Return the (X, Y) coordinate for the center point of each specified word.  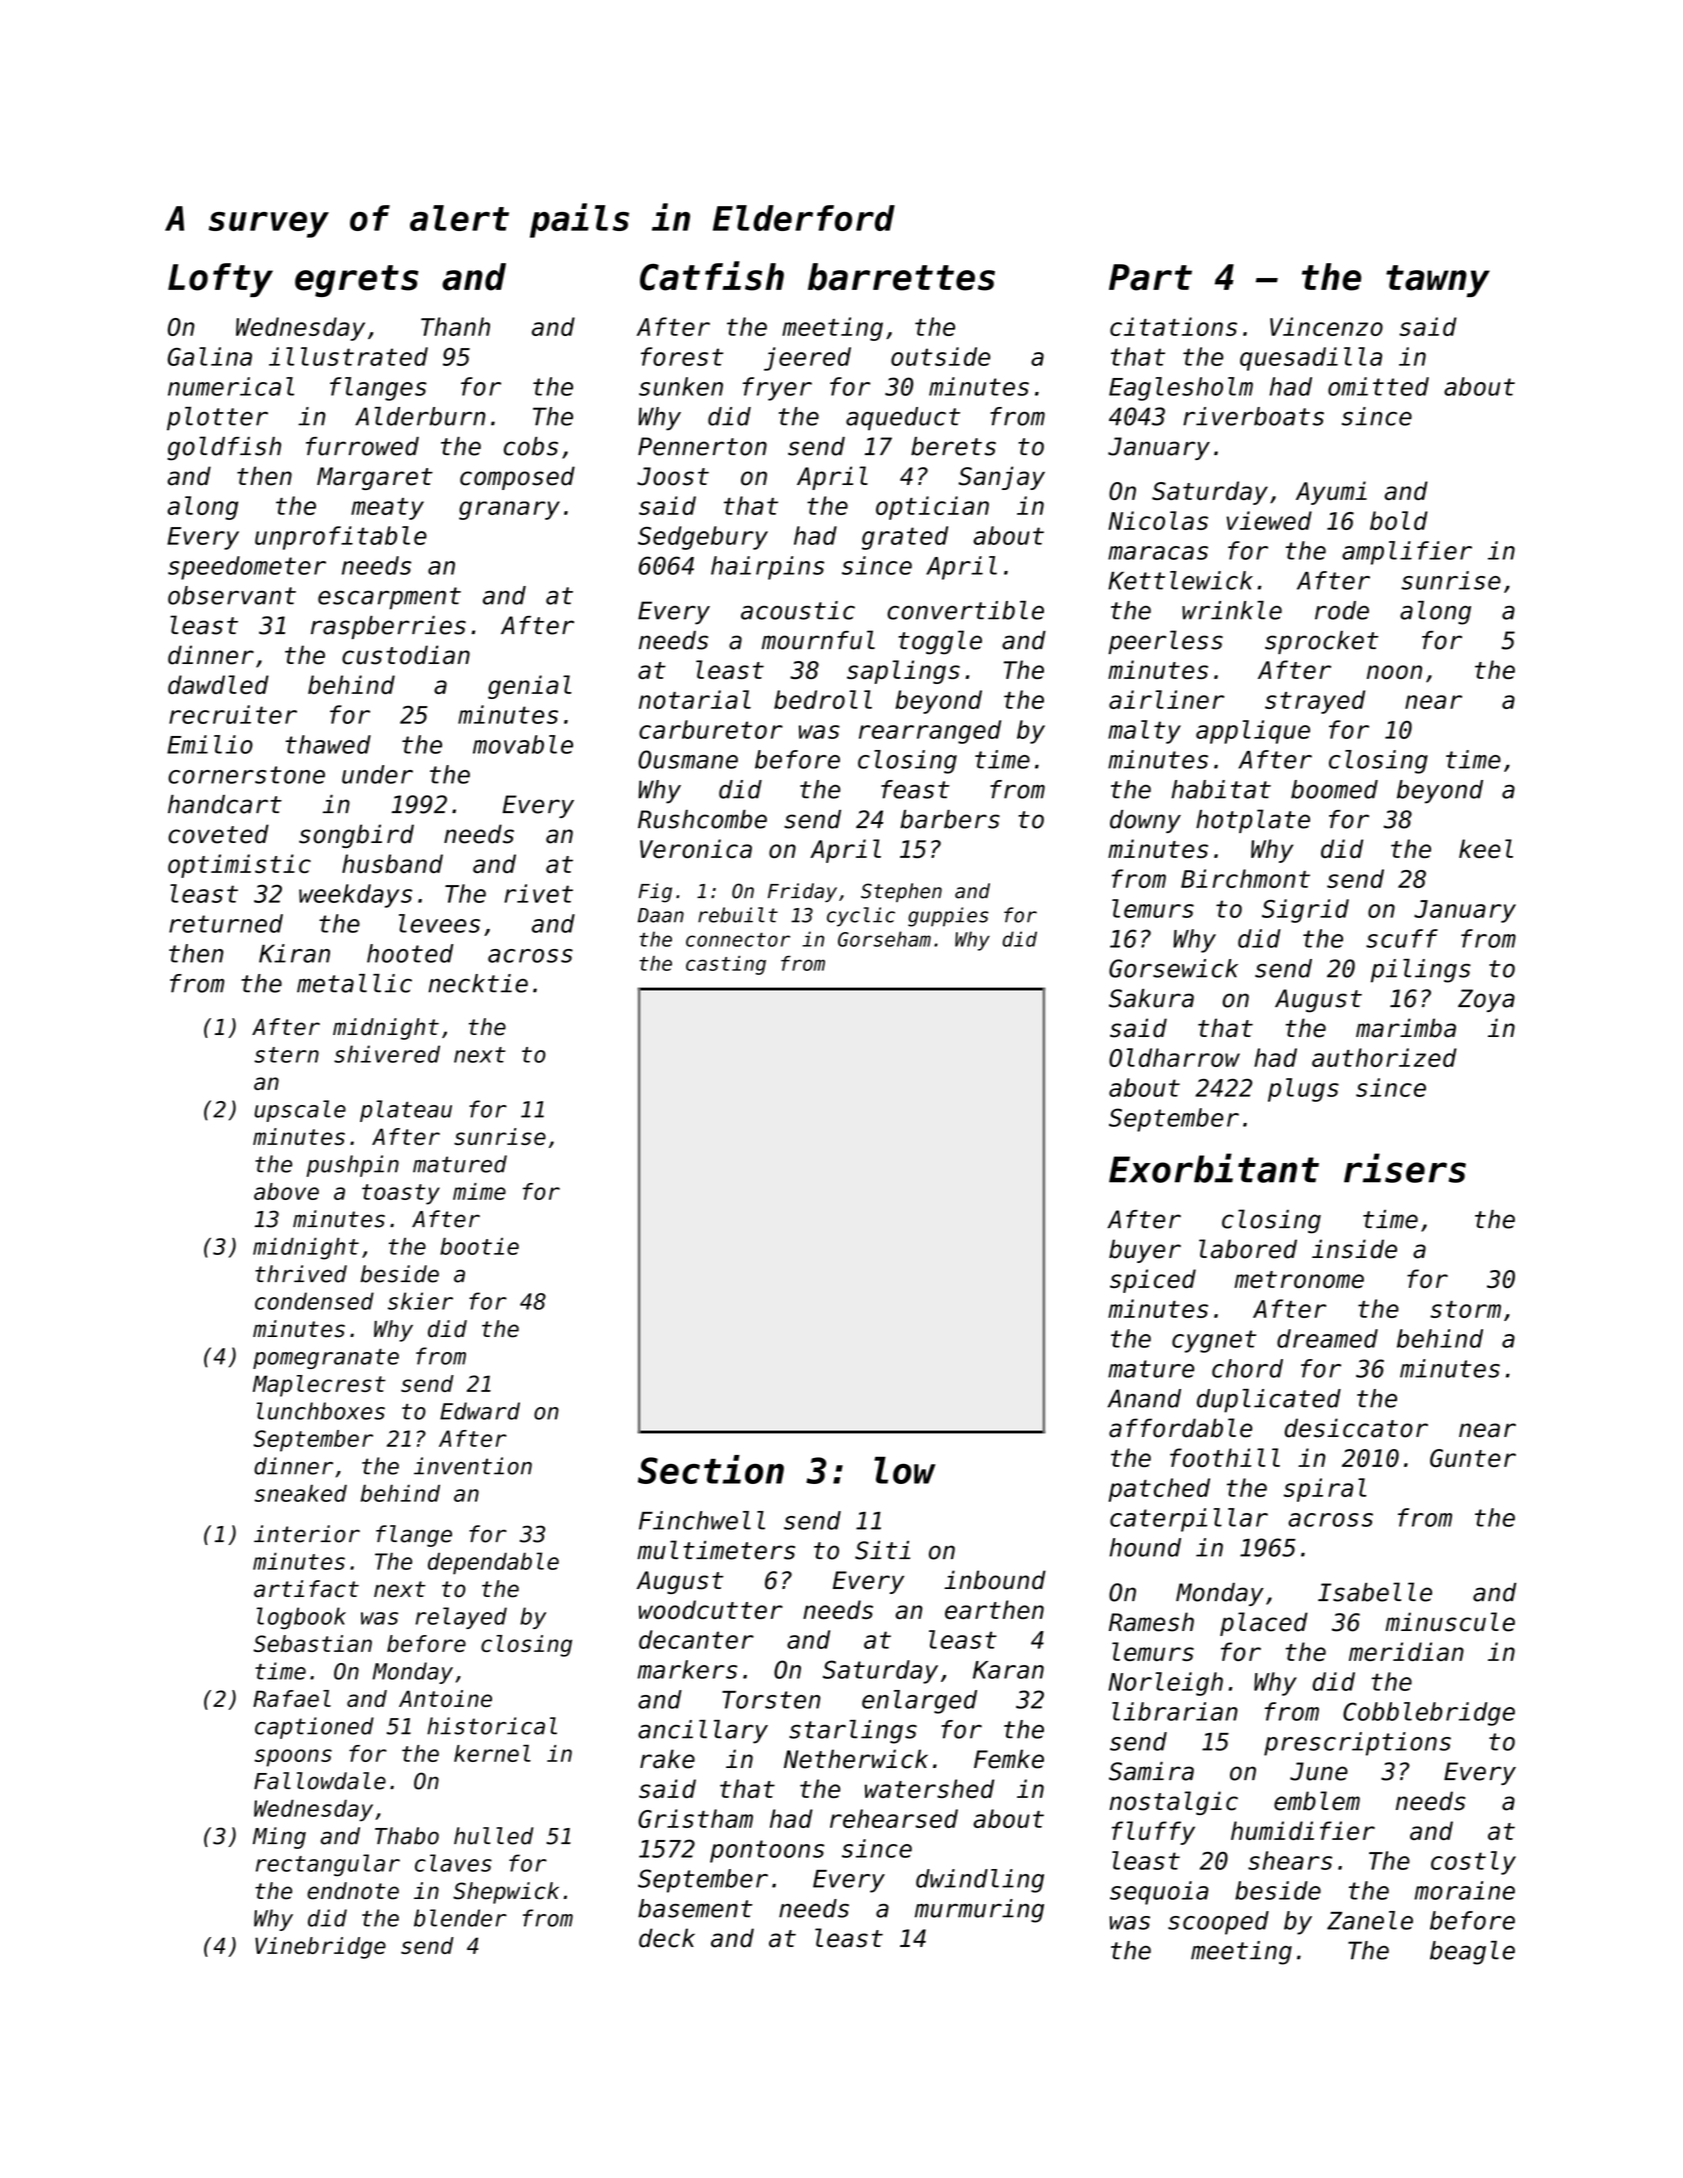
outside (940, 356)
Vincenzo (1326, 326)
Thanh (455, 326)
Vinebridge (320, 1948)
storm (1465, 1309)
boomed (1334, 789)
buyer (1145, 1251)
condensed (314, 1301)
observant (232, 595)
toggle (940, 642)
